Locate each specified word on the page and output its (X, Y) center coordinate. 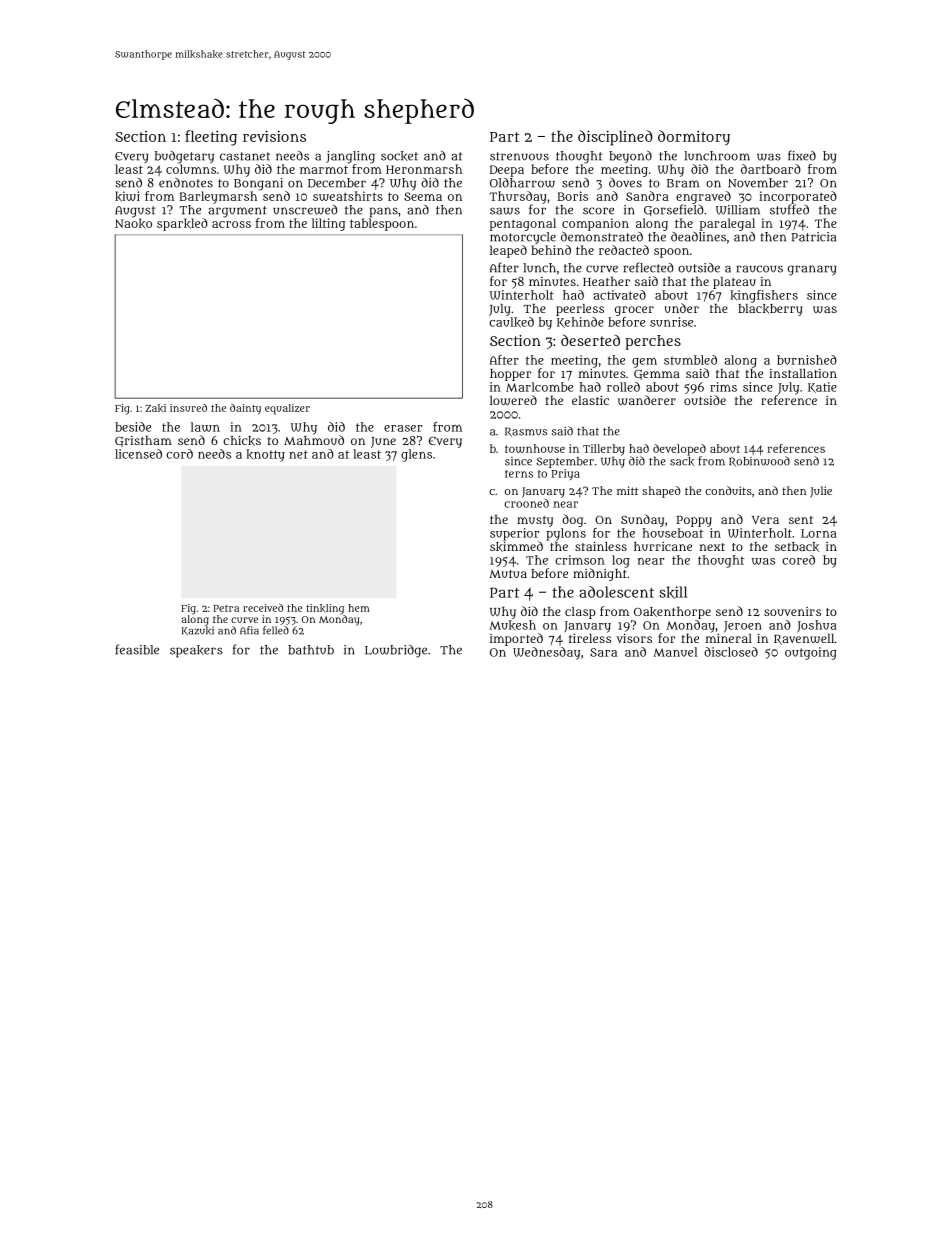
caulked (511, 322)
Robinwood (759, 461)
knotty (265, 455)
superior (514, 534)
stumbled (690, 360)
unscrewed (305, 210)
